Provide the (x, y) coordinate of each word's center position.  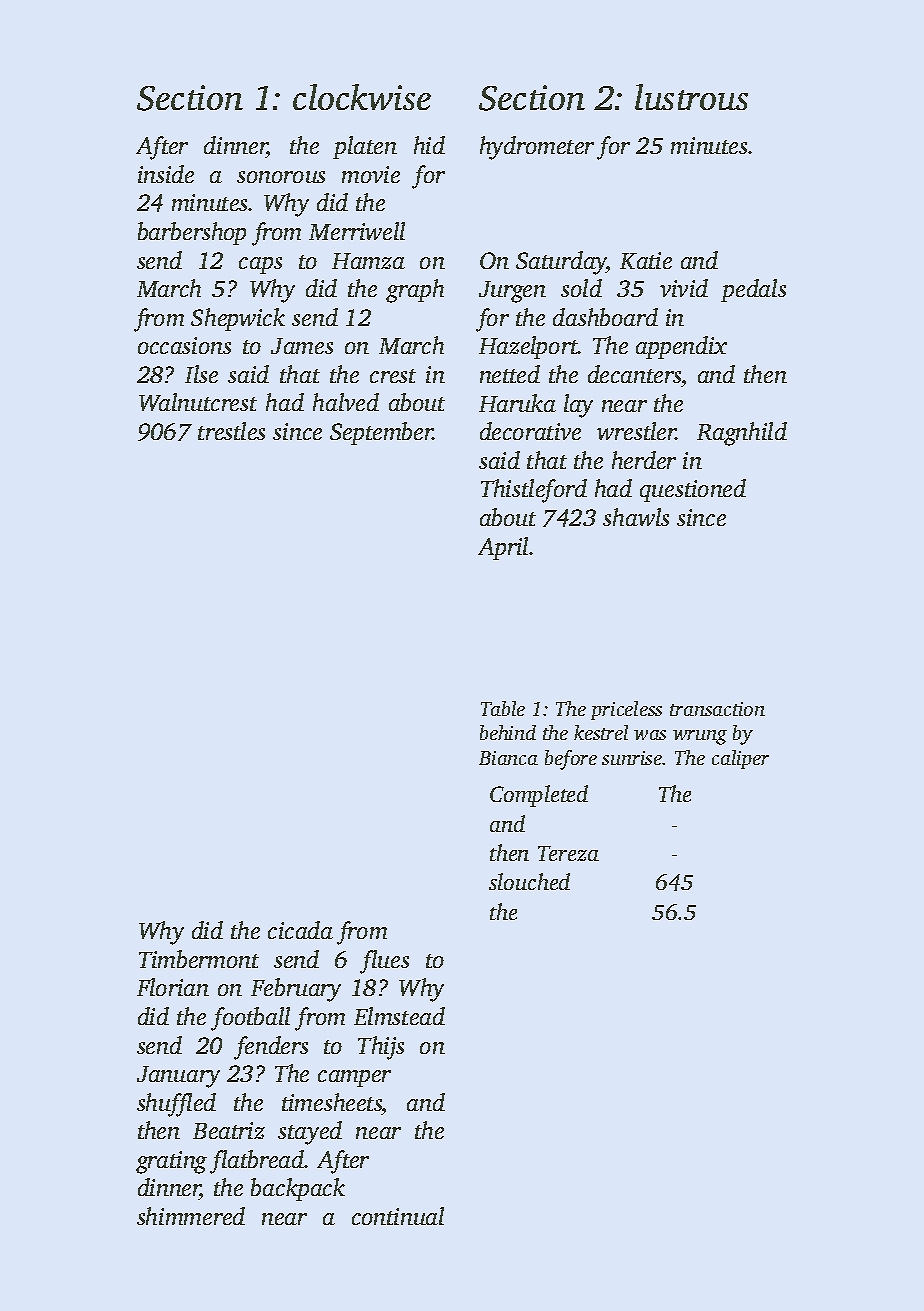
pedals (753, 290)
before (571, 760)
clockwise (362, 97)
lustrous (691, 97)
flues (384, 962)
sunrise (632, 758)
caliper (740, 759)
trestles (231, 431)
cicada (300, 930)
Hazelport (528, 347)
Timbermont (199, 959)
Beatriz (229, 1130)
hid (429, 145)
